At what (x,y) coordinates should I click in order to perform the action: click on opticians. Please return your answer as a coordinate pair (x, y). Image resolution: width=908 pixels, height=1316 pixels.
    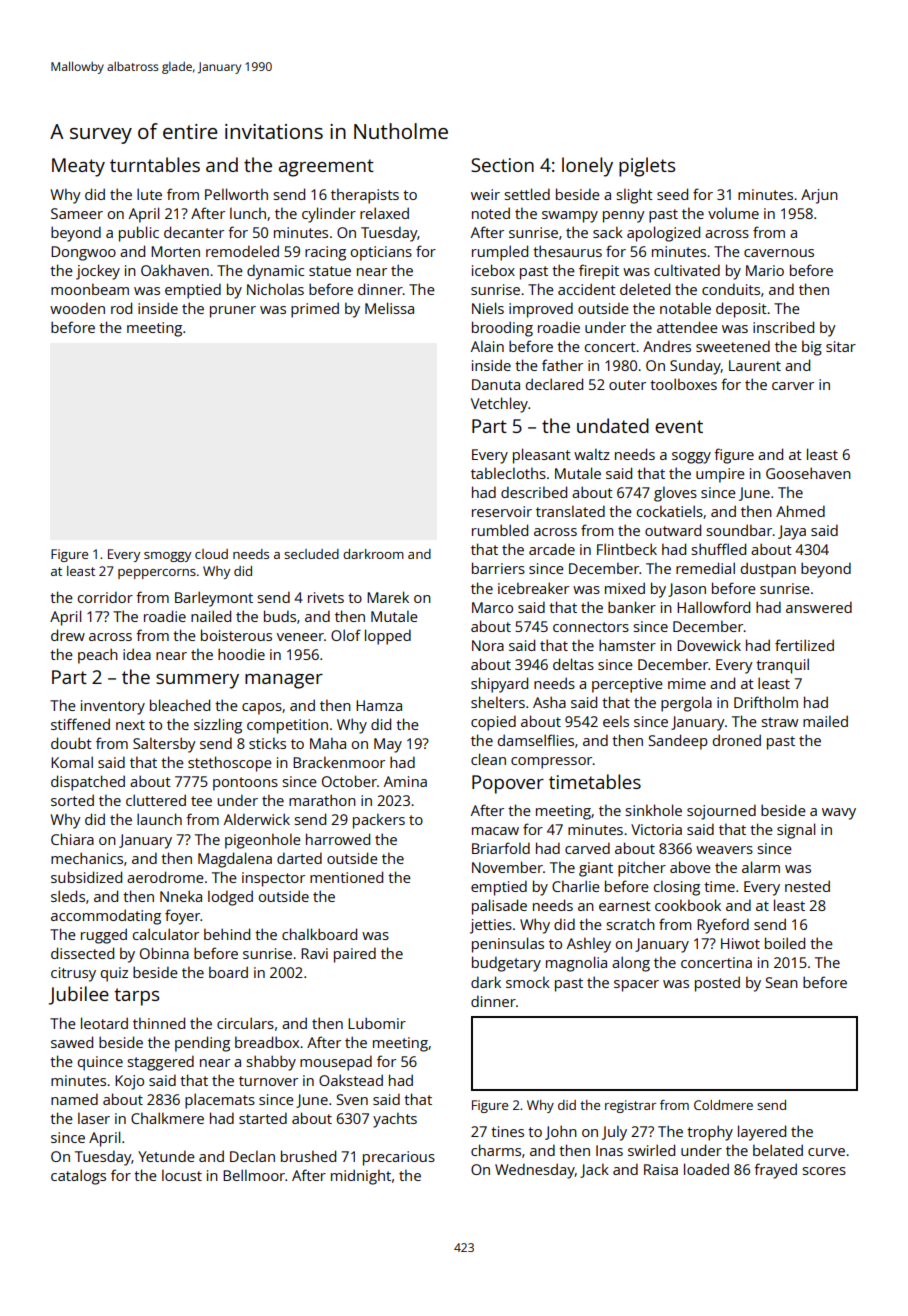
    Looking at the image, I should click on (381, 253).
